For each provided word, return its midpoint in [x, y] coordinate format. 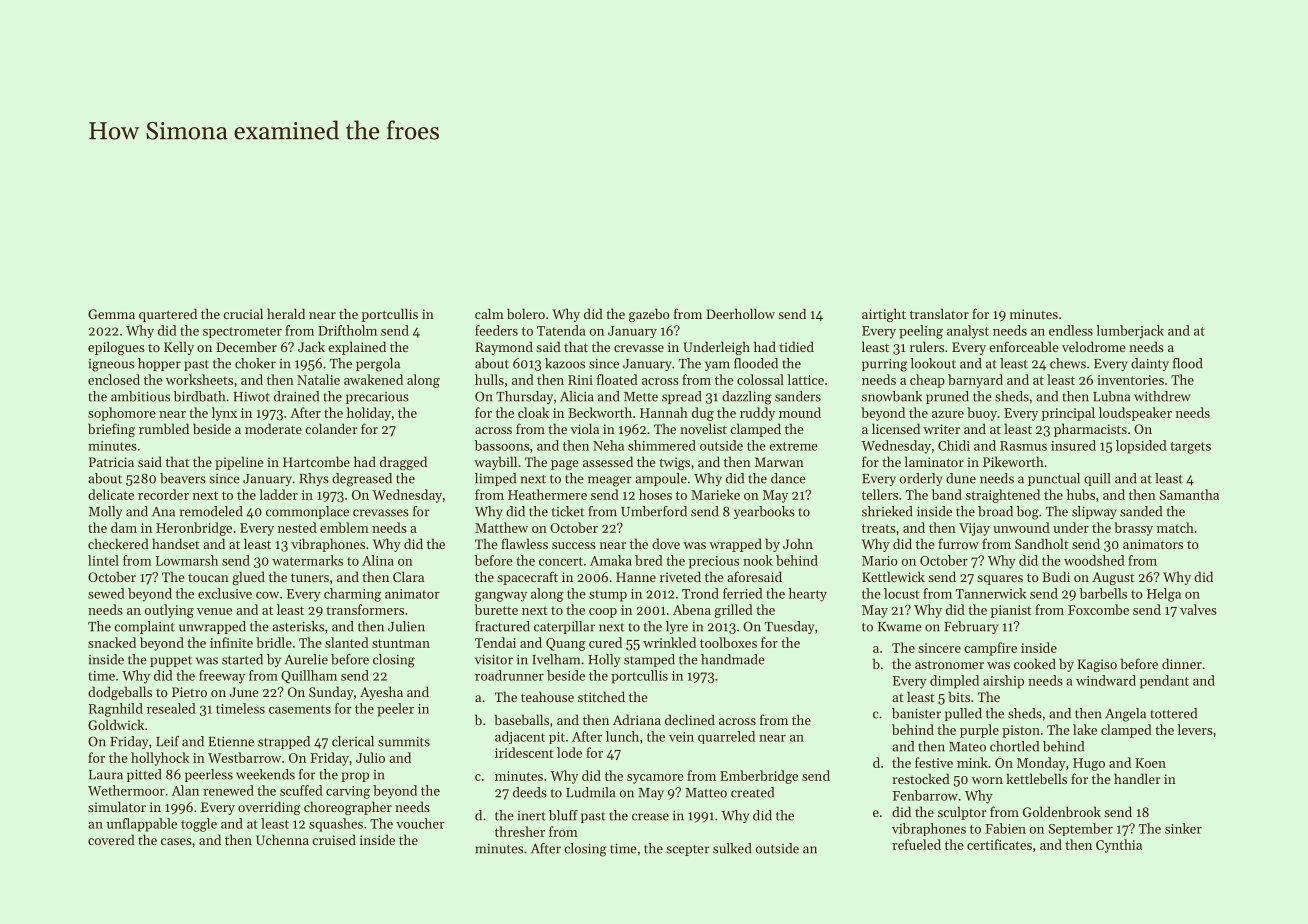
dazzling [747, 398]
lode [569, 752]
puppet [171, 661]
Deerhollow [740, 313]
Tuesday [789, 627]
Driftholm [347, 330]
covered [111, 839]
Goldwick [116, 724]
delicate [111, 494]
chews [1068, 363]
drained [296, 396]
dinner [1182, 663]
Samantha [1189, 494]
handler [1137, 778]
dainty [1150, 364]
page [564, 465]
